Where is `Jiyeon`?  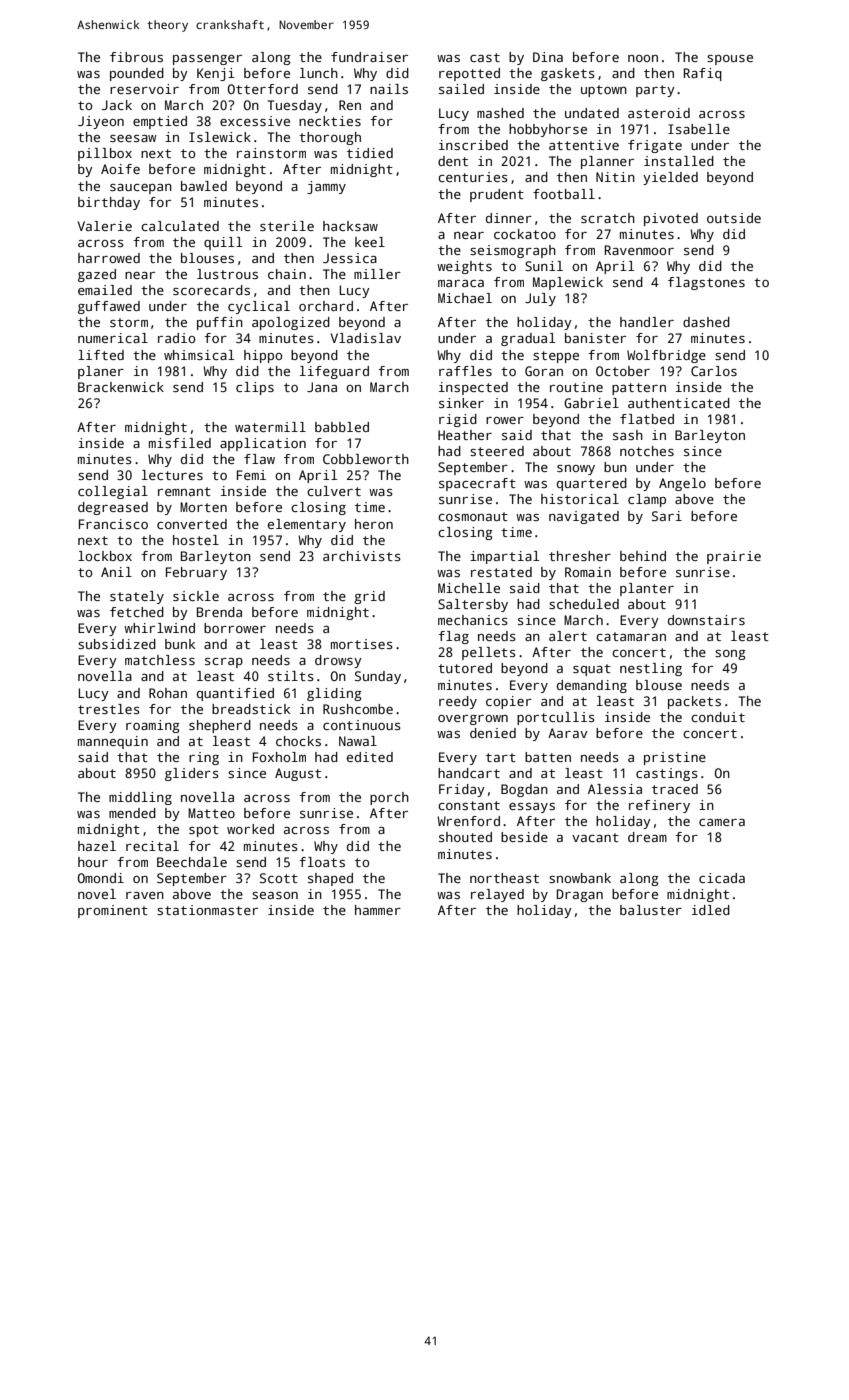
Jiyeon is located at coordinates (101, 122).
